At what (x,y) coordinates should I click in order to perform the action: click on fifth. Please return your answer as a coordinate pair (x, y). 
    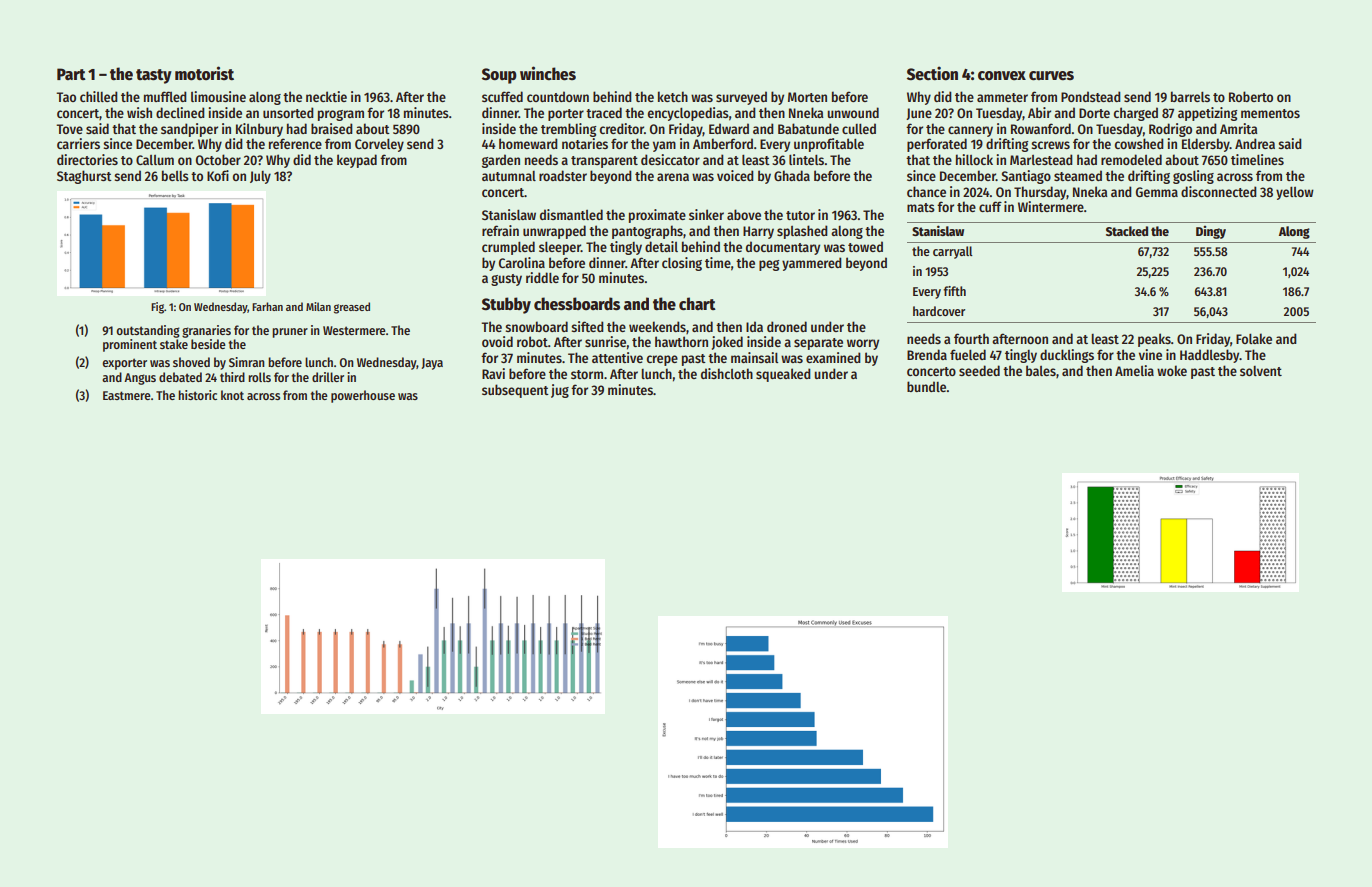
    Looking at the image, I should click on (954, 291).
